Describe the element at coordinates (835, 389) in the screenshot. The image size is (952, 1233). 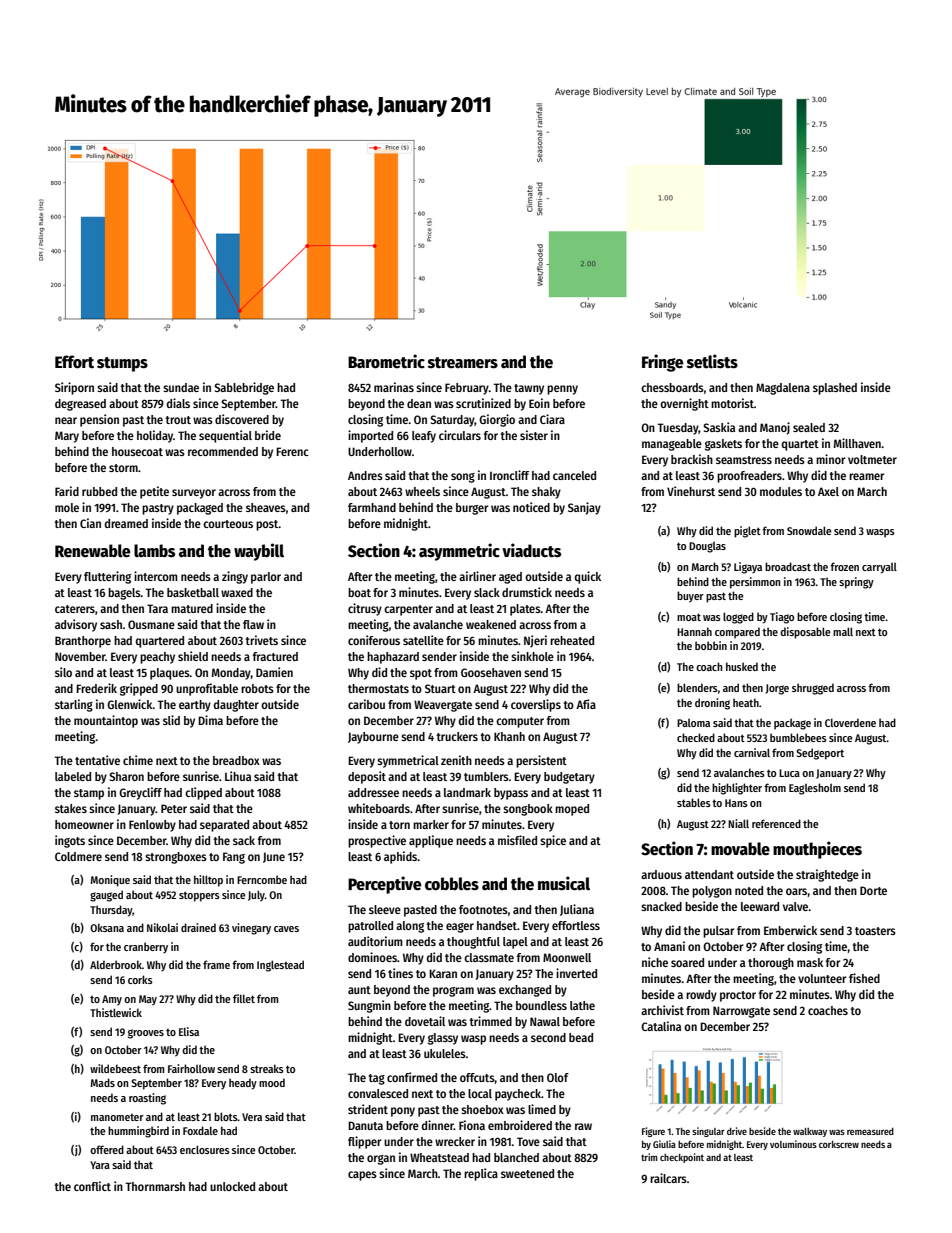
I see `splashed` at that location.
